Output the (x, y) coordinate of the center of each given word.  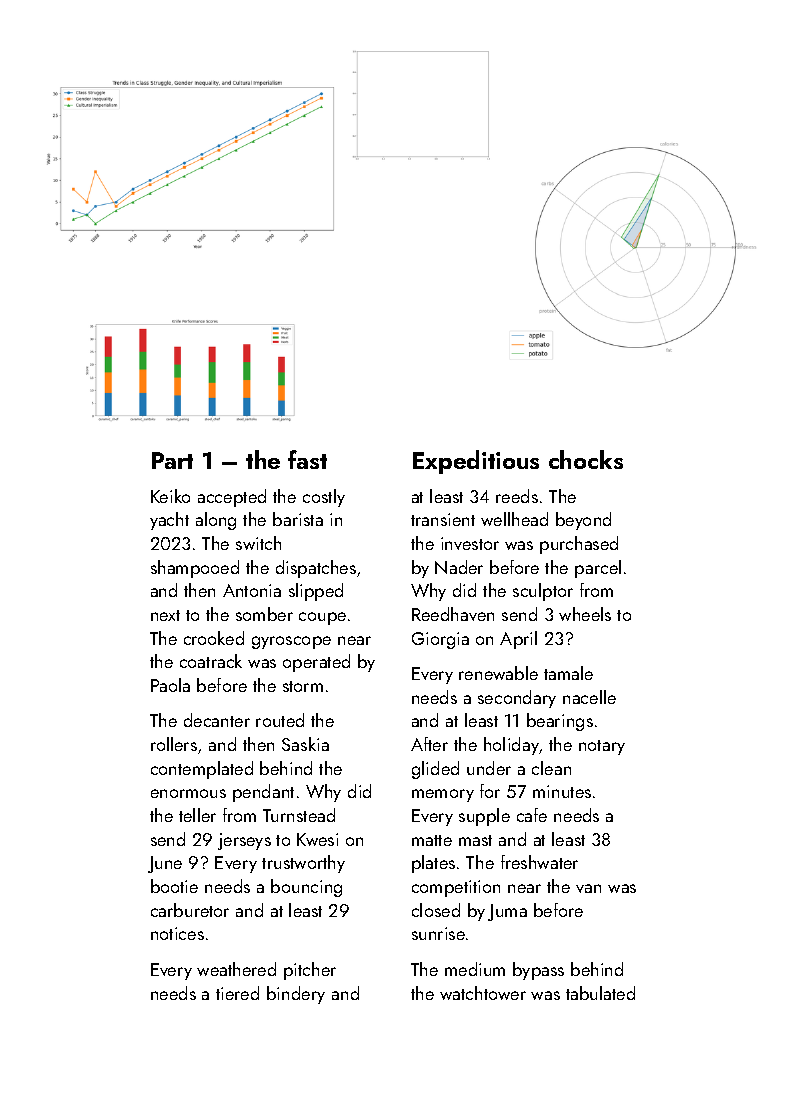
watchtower (483, 993)
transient (443, 519)
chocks (586, 459)
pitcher (310, 971)
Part (172, 460)
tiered (237, 993)
